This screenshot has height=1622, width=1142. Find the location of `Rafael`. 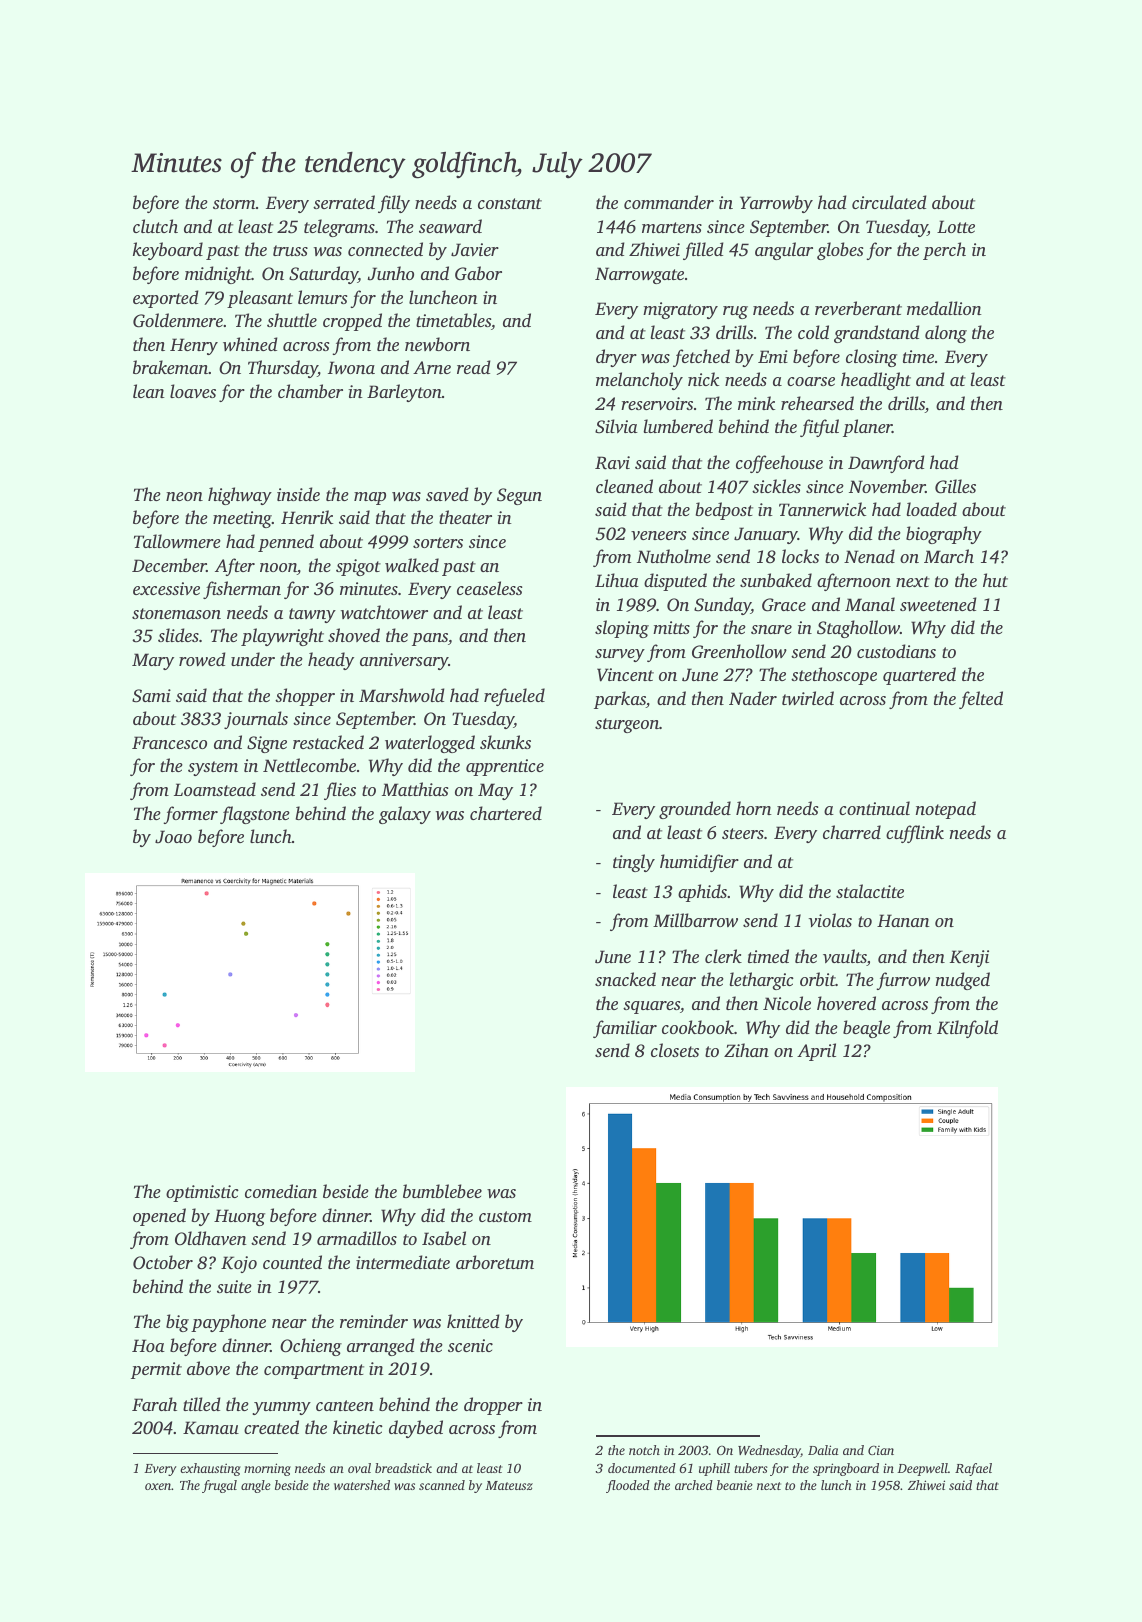

Rafael is located at coordinates (973, 1469).
